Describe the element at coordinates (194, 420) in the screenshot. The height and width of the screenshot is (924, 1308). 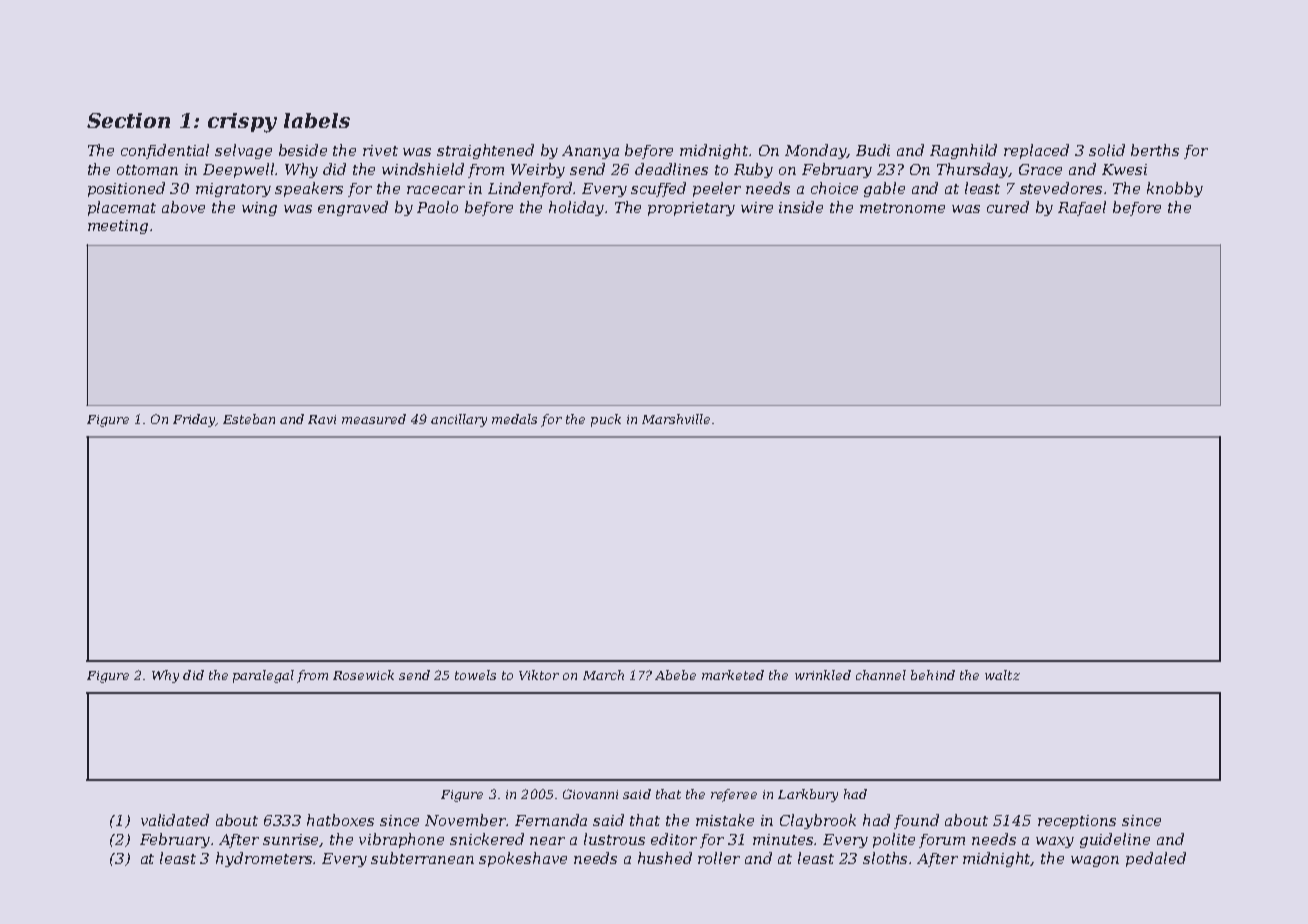
I see `Friday` at that location.
